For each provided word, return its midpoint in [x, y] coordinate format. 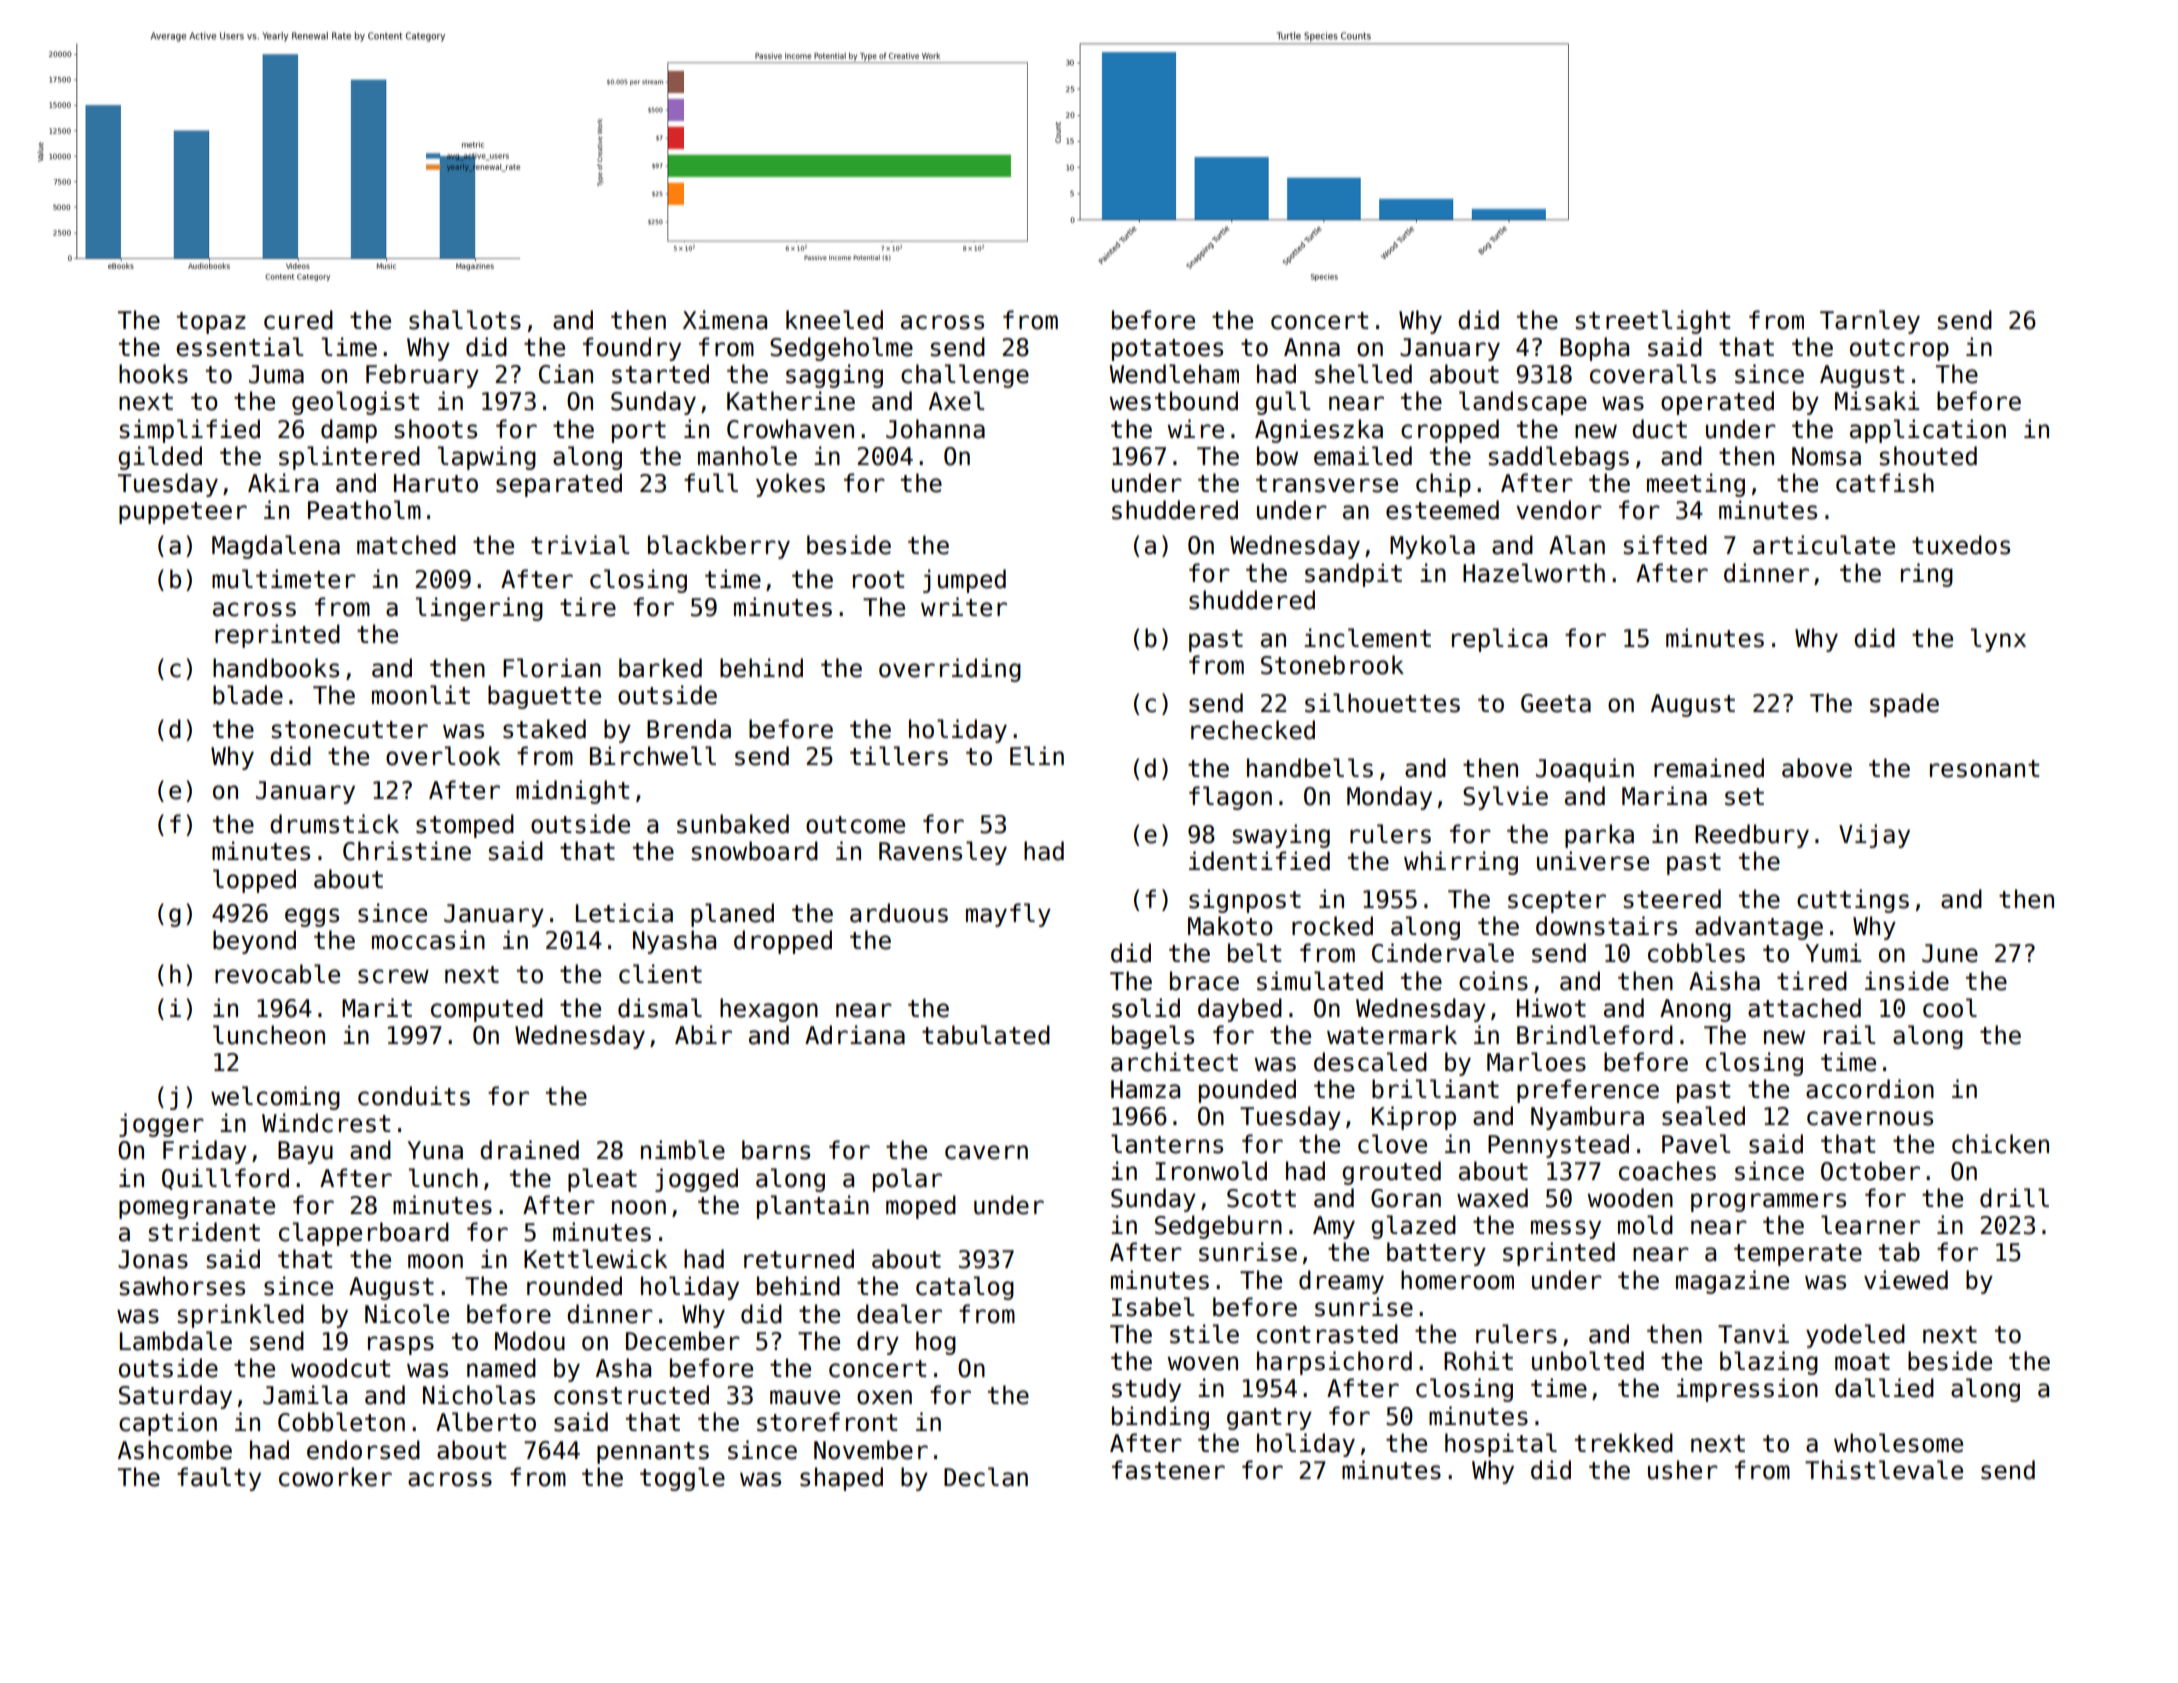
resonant [1984, 769]
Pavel [1696, 1144]
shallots [465, 320]
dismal [660, 1008]
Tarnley [1870, 322]
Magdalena [276, 547]
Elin [1037, 755]
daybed [1240, 1010]
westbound [1173, 401]
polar [907, 1180]
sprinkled [240, 1316]
